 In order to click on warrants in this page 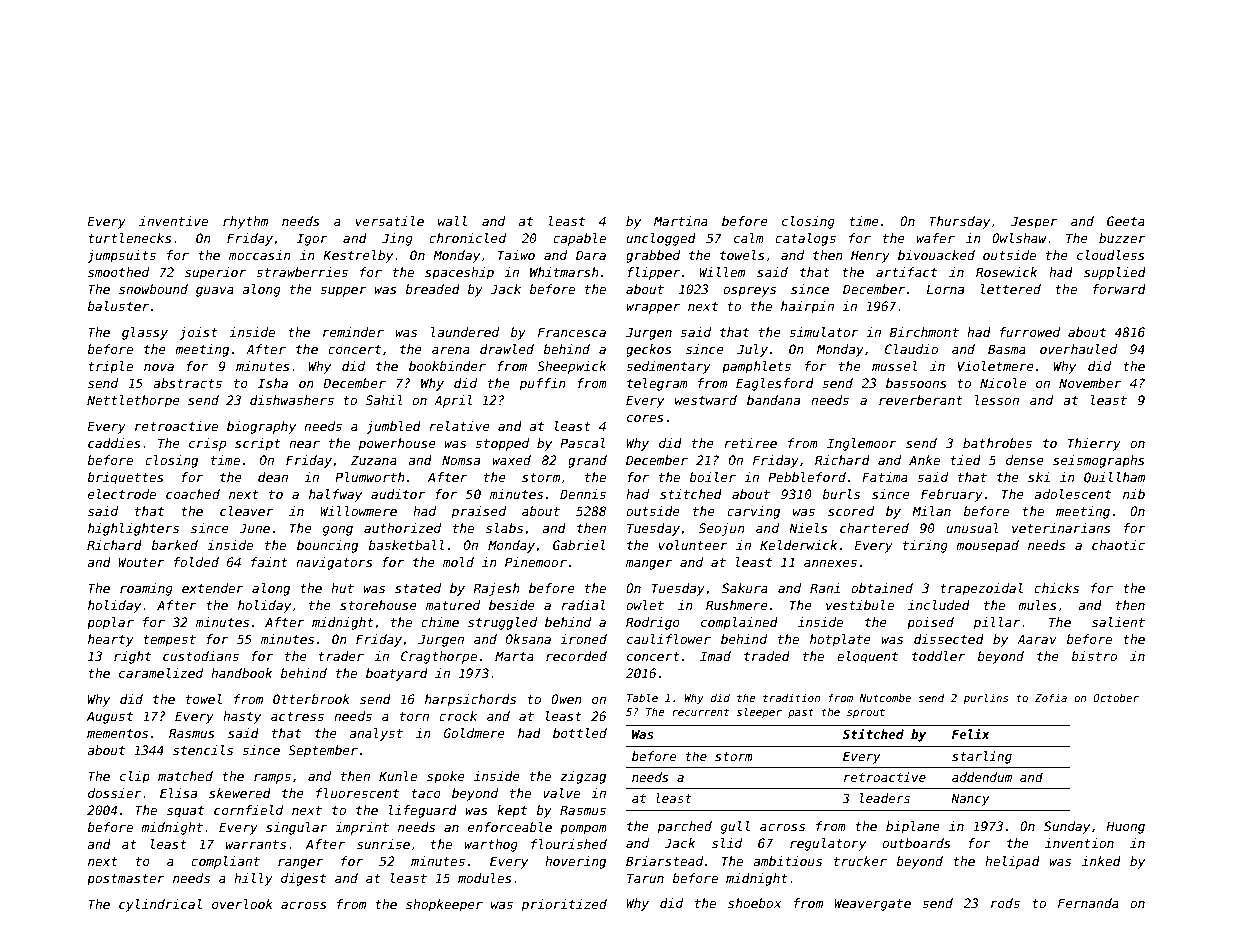, I will do `click(256, 844)`.
